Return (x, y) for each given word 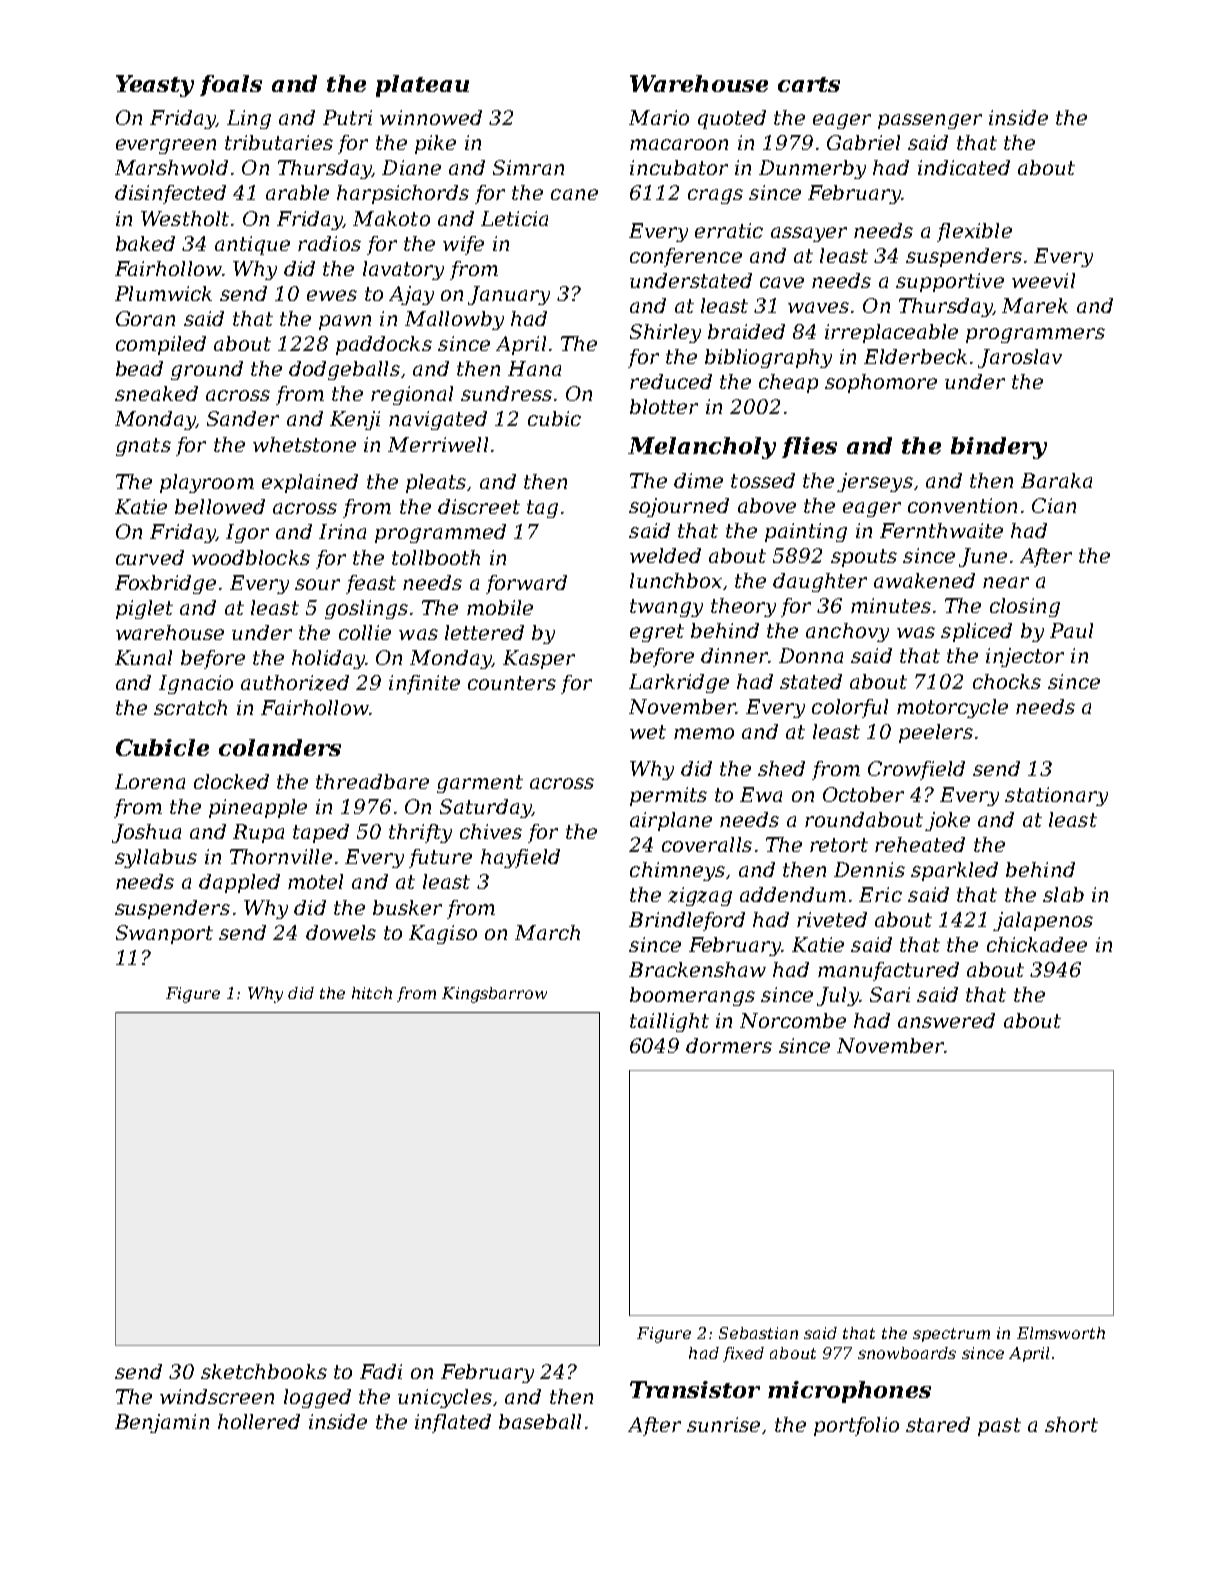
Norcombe (793, 1020)
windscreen (217, 1396)
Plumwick (163, 293)
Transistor (695, 1389)
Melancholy (702, 448)
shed (781, 768)
